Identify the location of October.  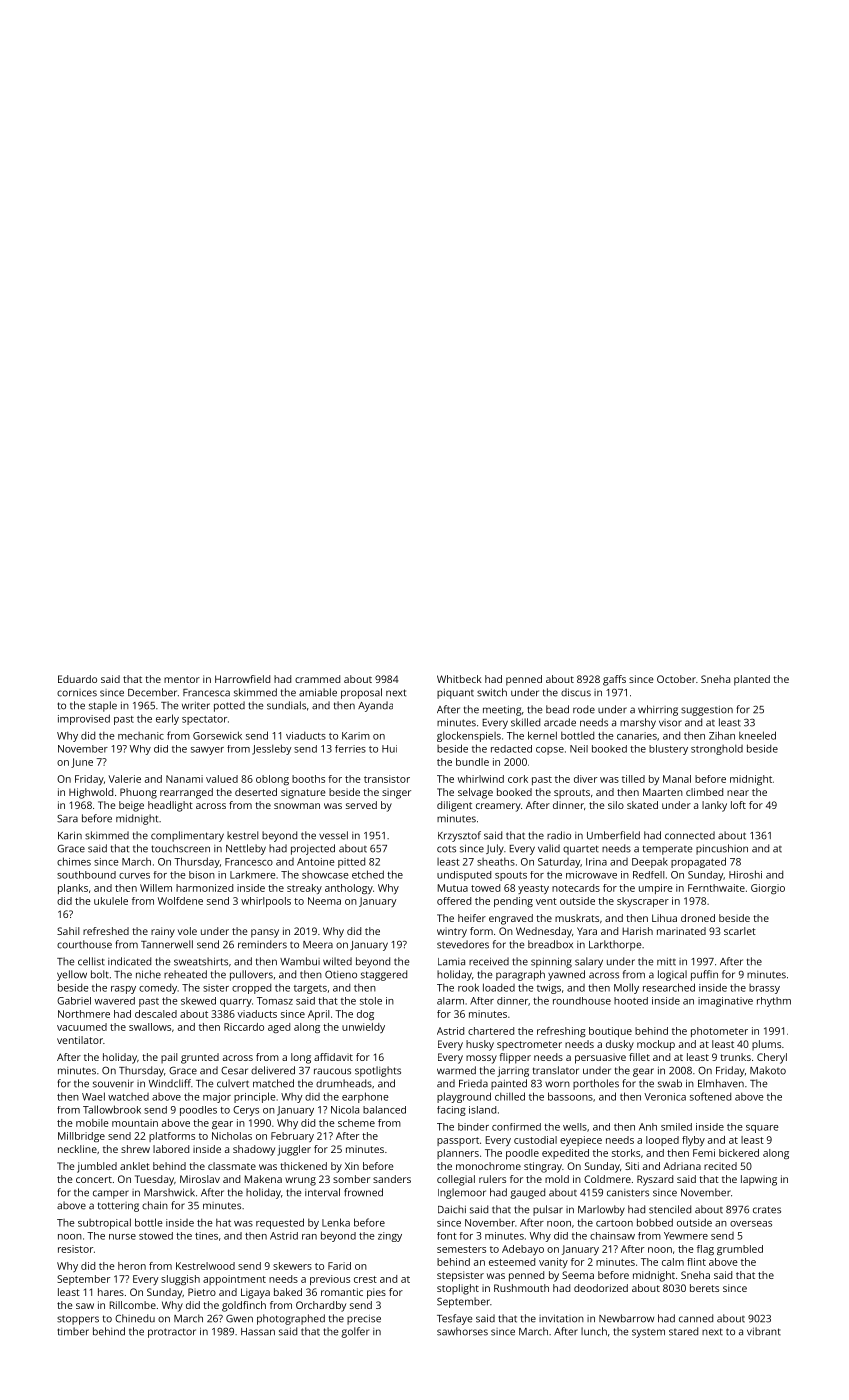
(676, 679).
